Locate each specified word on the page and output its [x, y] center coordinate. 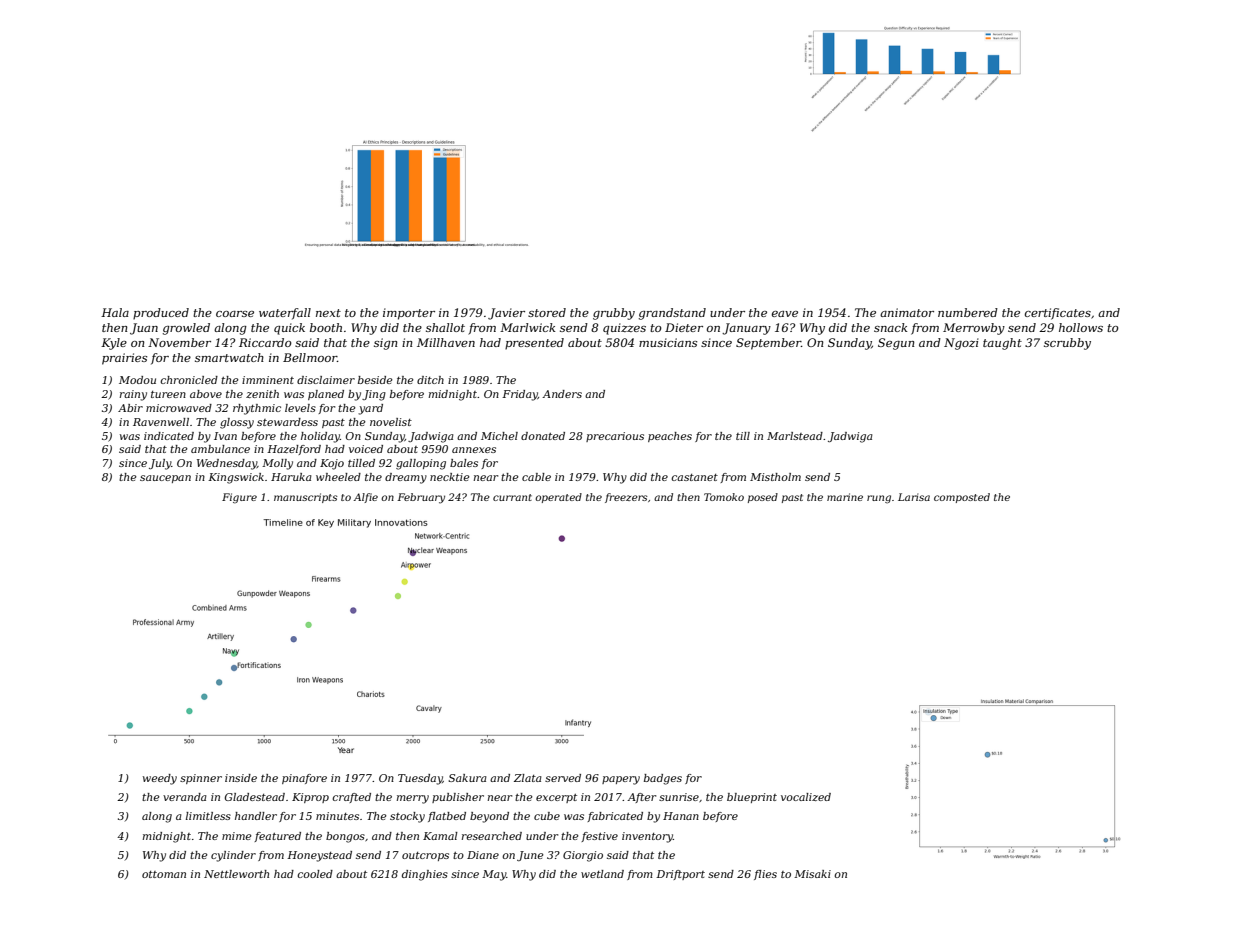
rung [879, 499]
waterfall [285, 314]
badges [663, 779]
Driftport [680, 875]
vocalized [806, 797]
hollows [1081, 327]
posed [763, 498]
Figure [239, 498]
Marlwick [528, 327]
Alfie [366, 498]
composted [962, 498]
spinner [201, 779]
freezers [626, 498]
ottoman [164, 874]
